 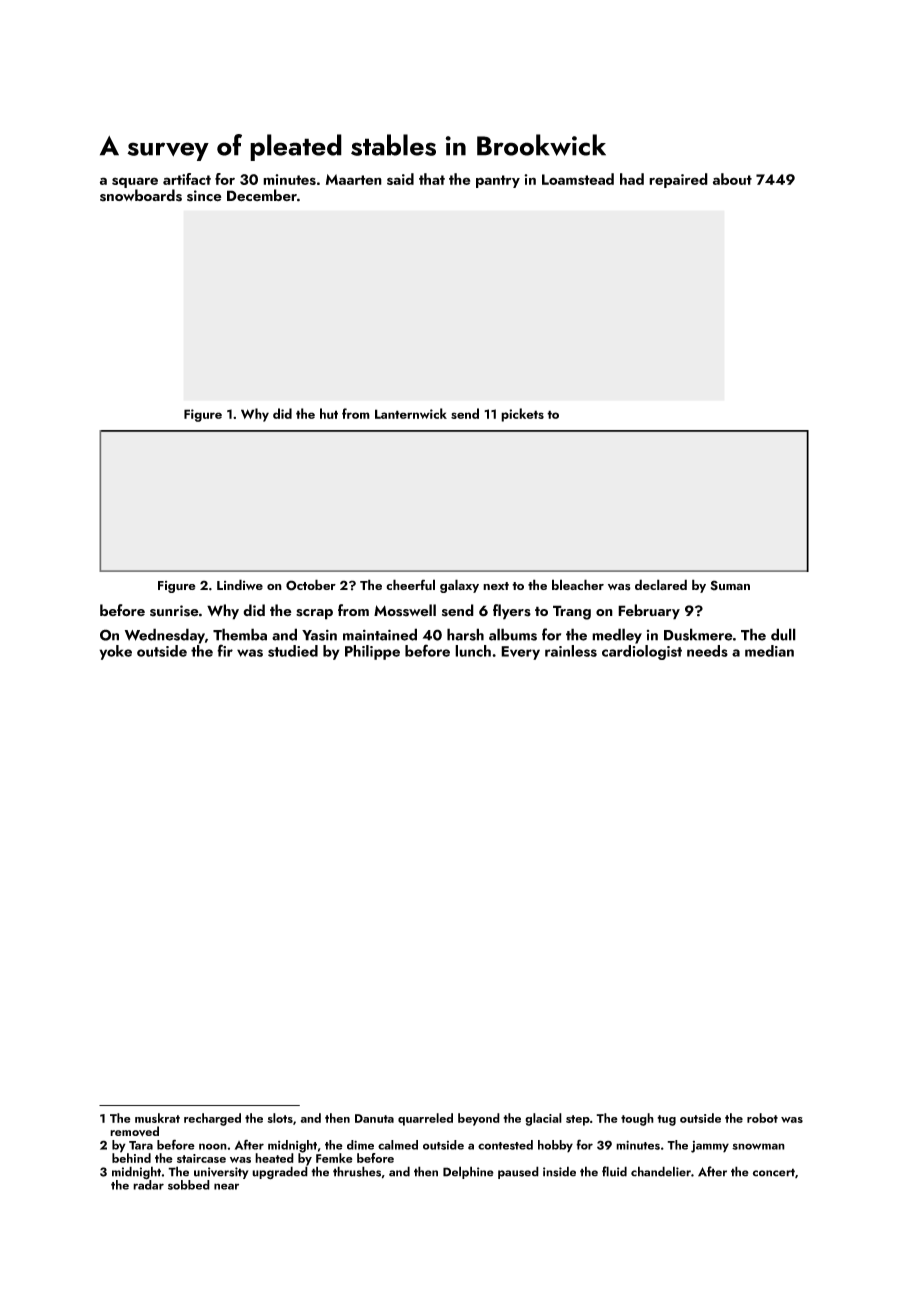 I want to click on Lanternwick, so click(x=411, y=413).
